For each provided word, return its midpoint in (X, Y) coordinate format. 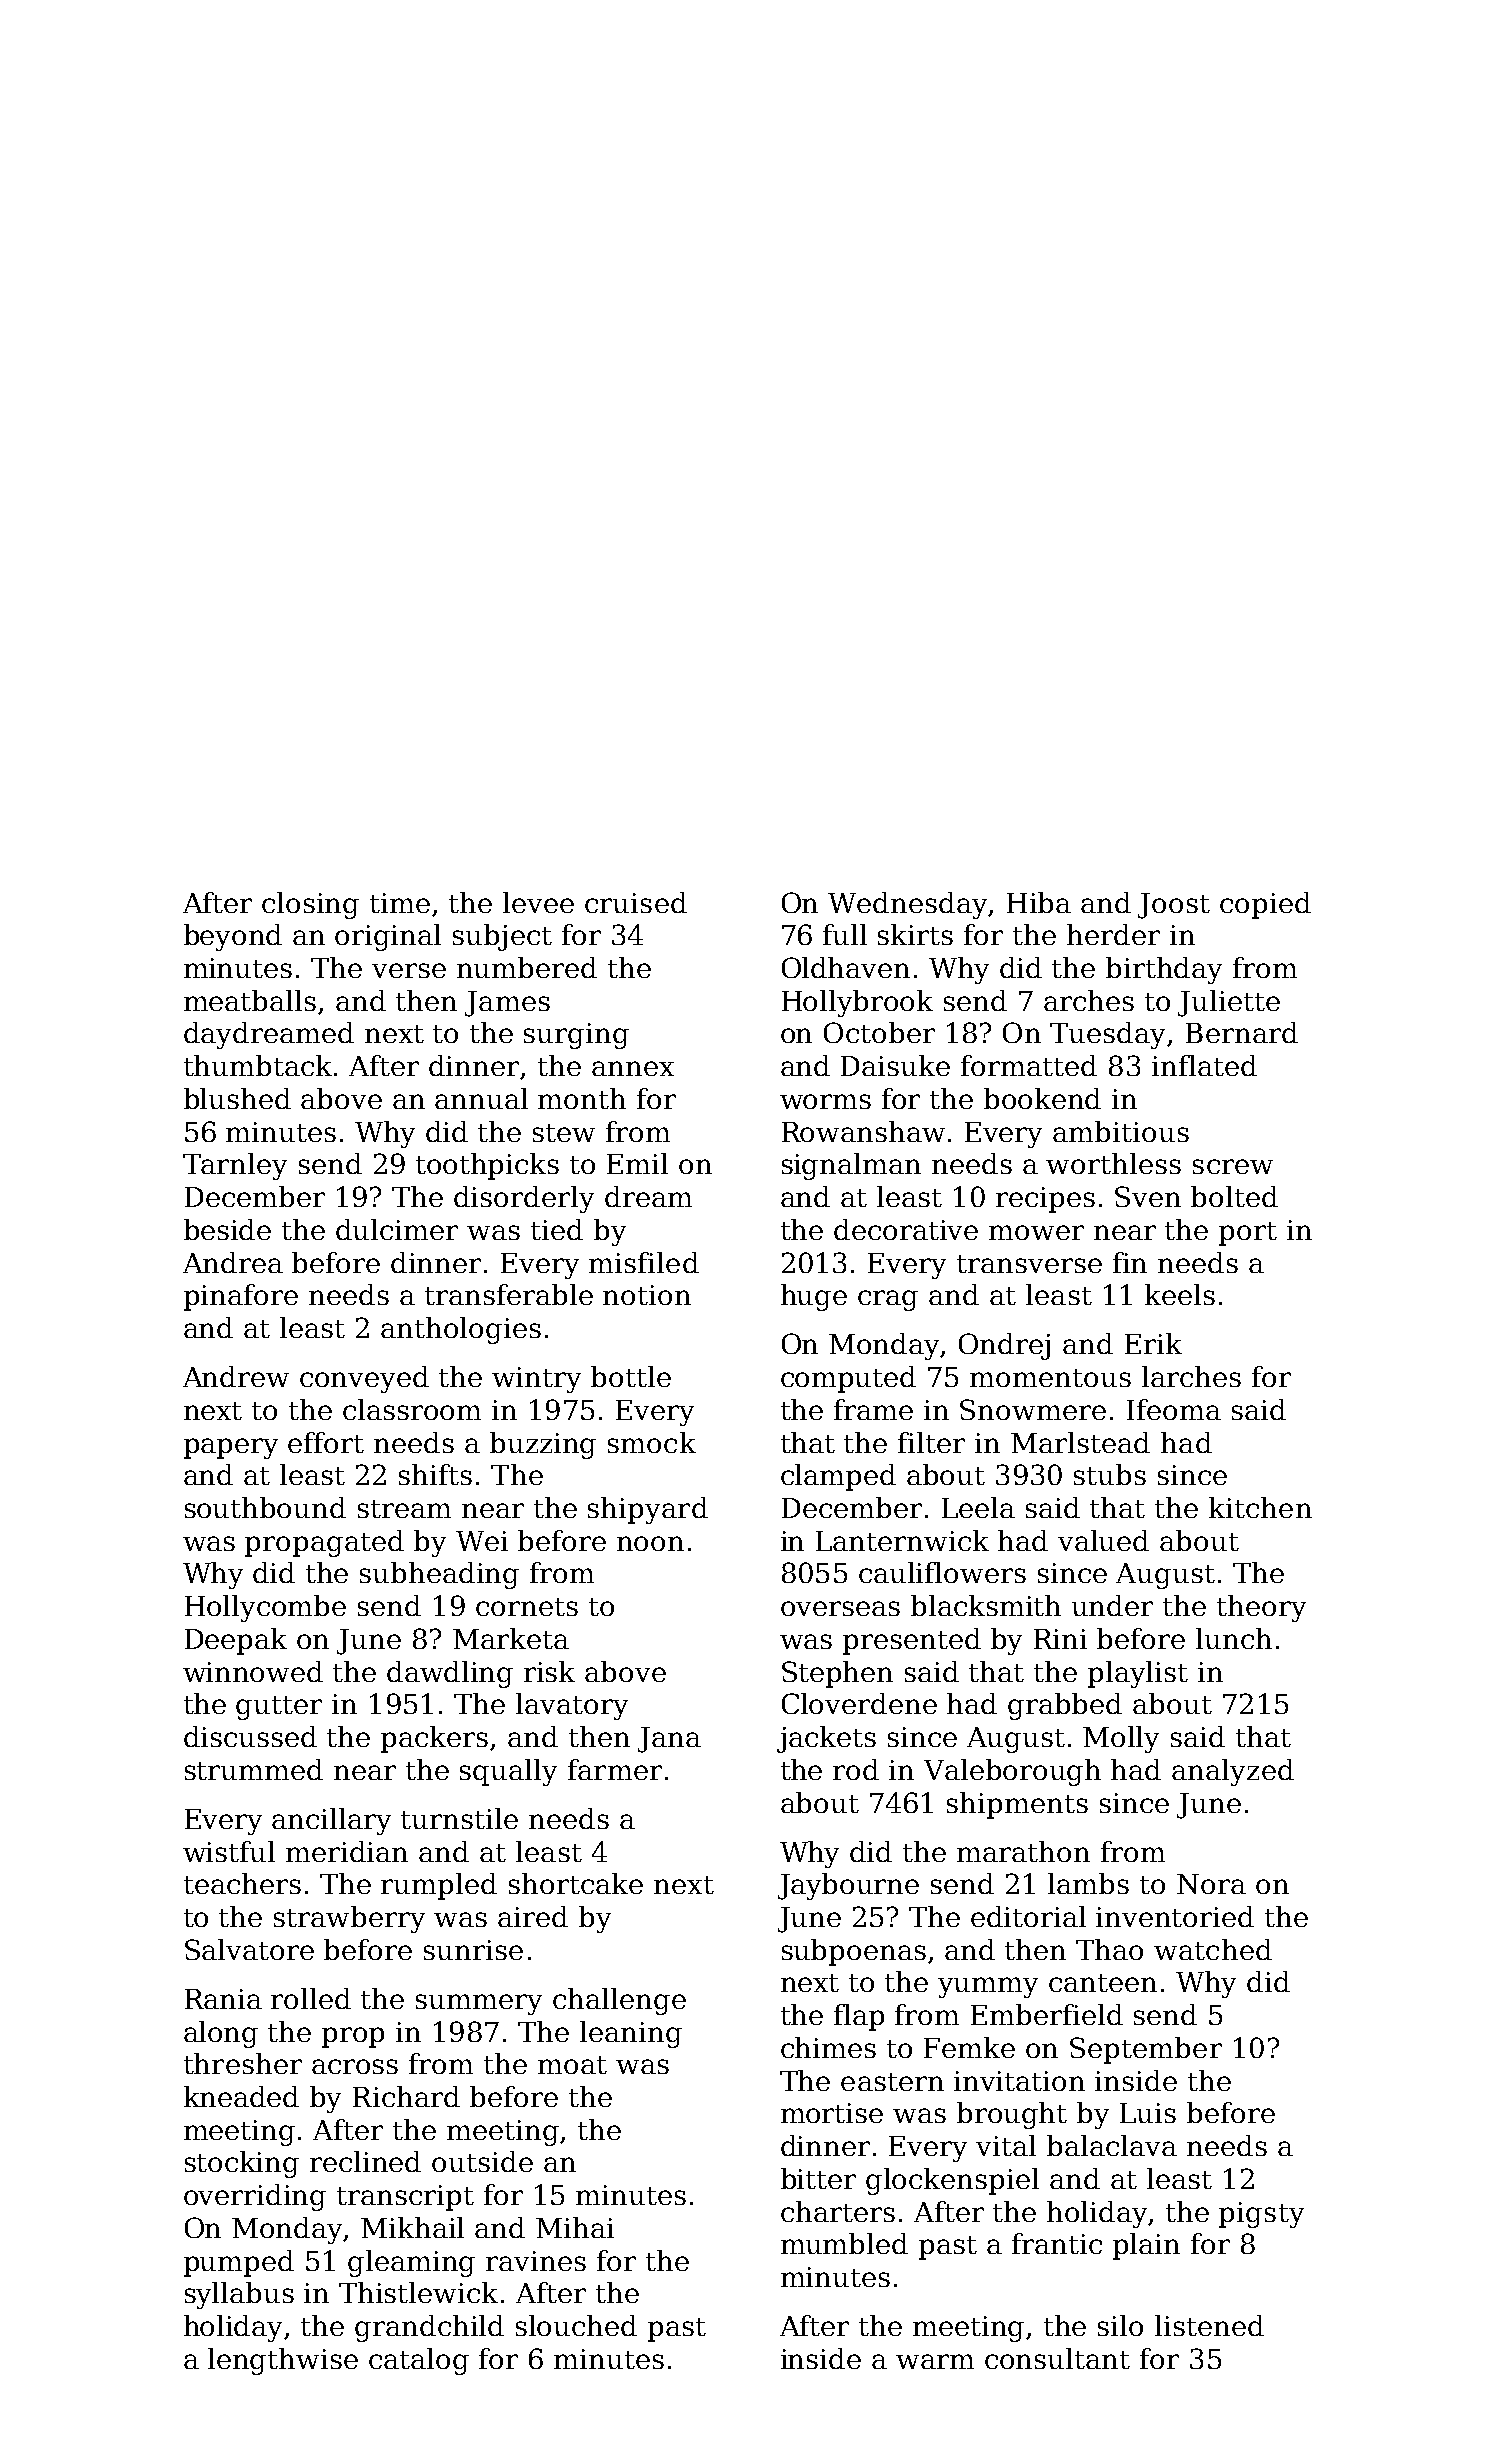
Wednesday (908, 905)
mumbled (844, 2243)
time (400, 903)
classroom (412, 1409)
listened (1209, 2325)
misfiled (644, 1262)
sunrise (473, 1950)
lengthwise (283, 2361)
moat (572, 2065)
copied (1265, 905)
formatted (1029, 1065)
